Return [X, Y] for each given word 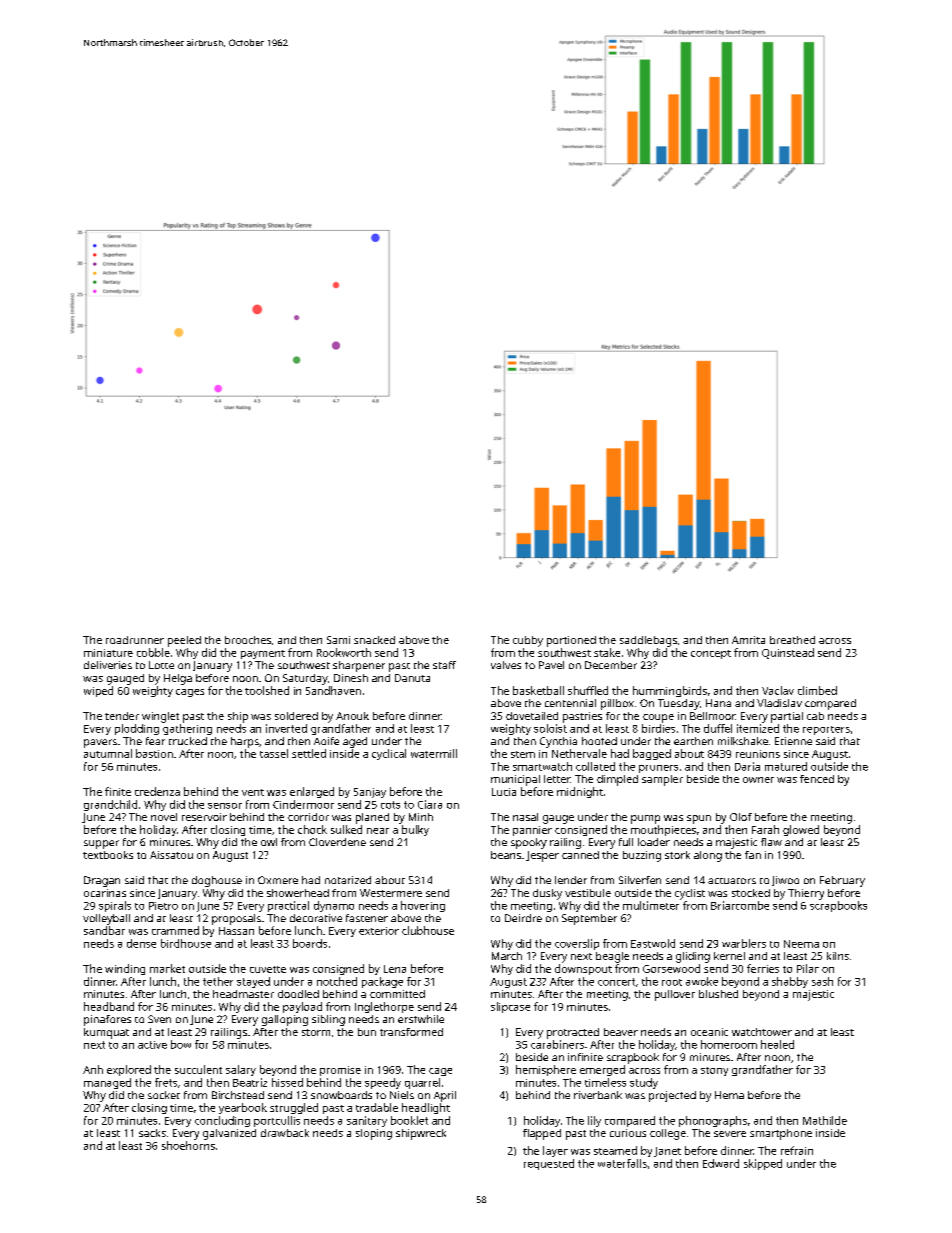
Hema [729, 1095]
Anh [93, 1069]
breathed [792, 640]
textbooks [108, 855]
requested [549, 1164]
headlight [426, 1108]
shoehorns [188, 1145]
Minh [421, 817]
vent [253, 792]
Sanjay [370, 793]
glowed [801, 830]
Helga [178, 679]
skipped [763, 1164]
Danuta [412, 678]
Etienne [793, 741]
